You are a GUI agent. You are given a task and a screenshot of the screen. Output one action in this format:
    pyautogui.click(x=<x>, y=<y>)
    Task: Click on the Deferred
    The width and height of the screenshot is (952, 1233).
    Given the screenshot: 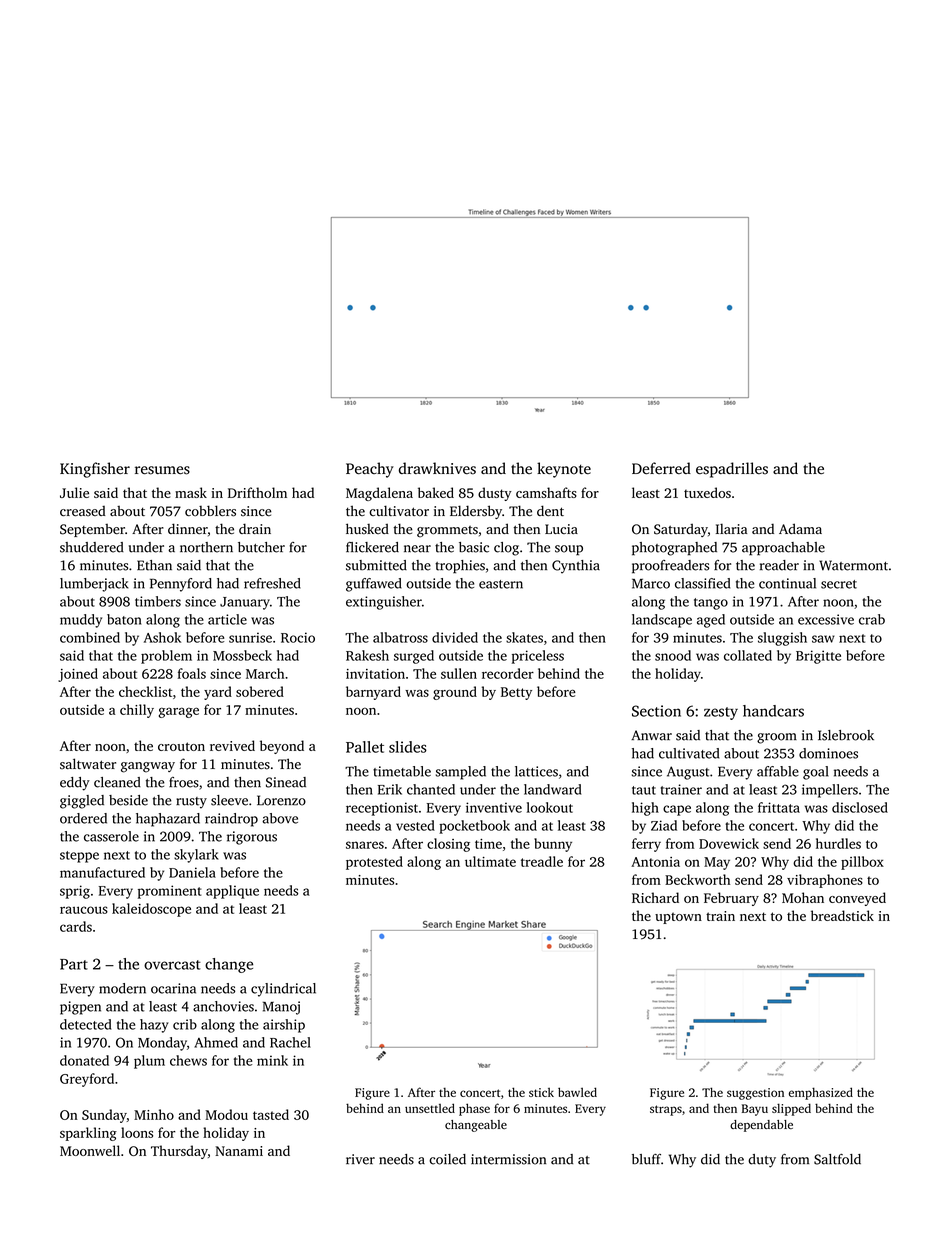 What is the action you would take?
    pyautogui.click(x=661, y=468)
